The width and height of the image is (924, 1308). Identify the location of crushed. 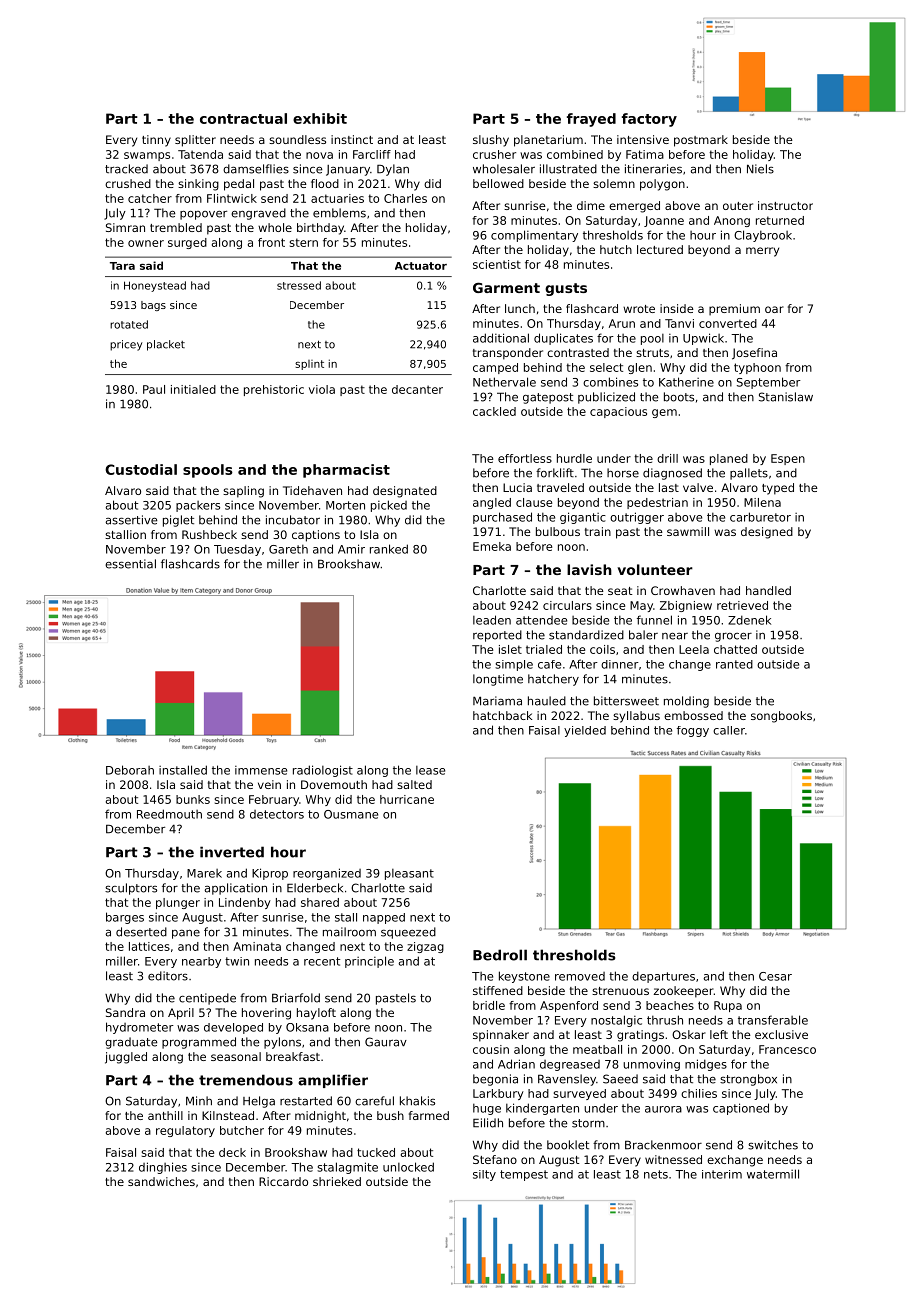
(128, 183).
